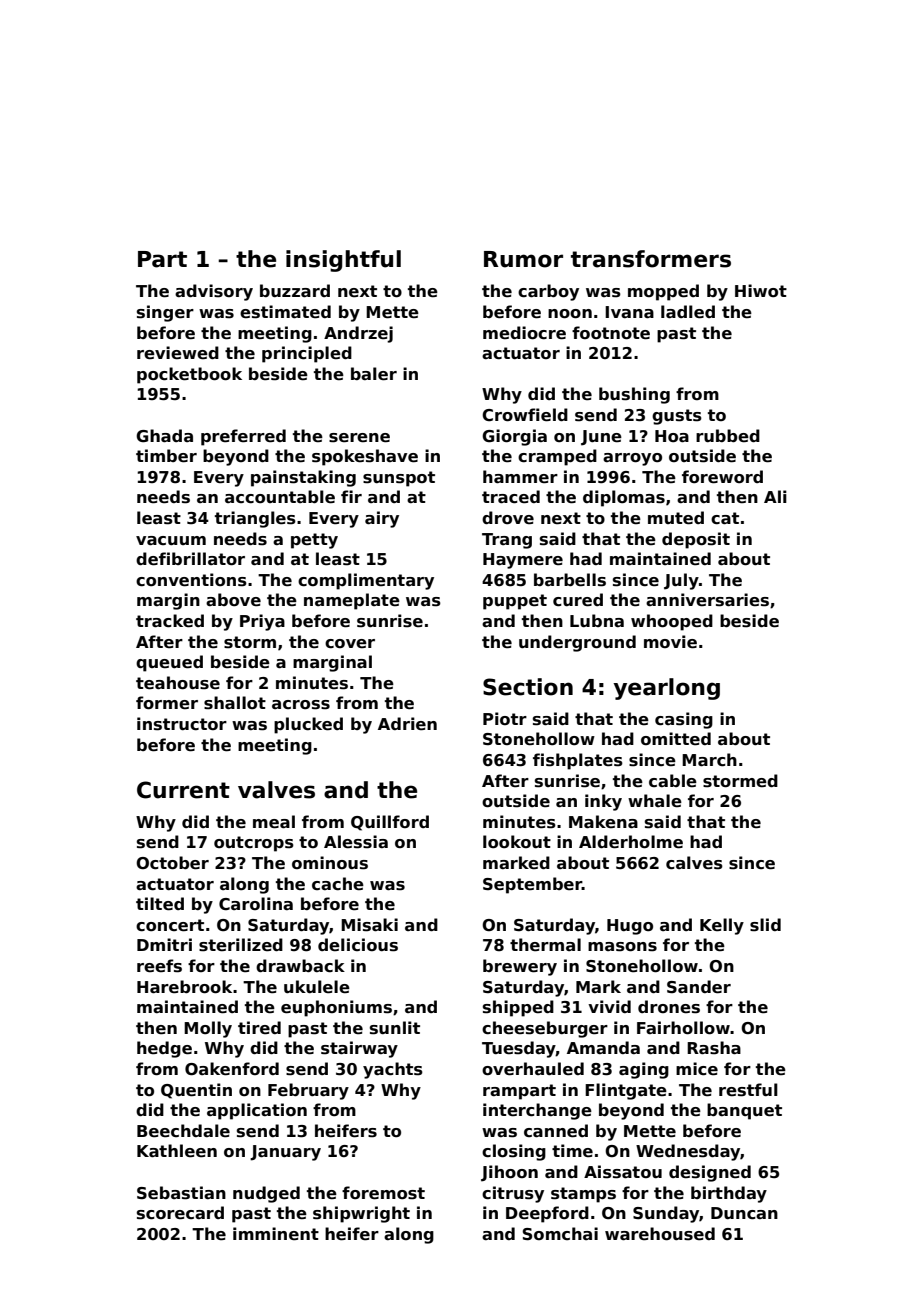  Describe the element at coordinates (233, 600) in the screenshot. I see `above` at that location.
